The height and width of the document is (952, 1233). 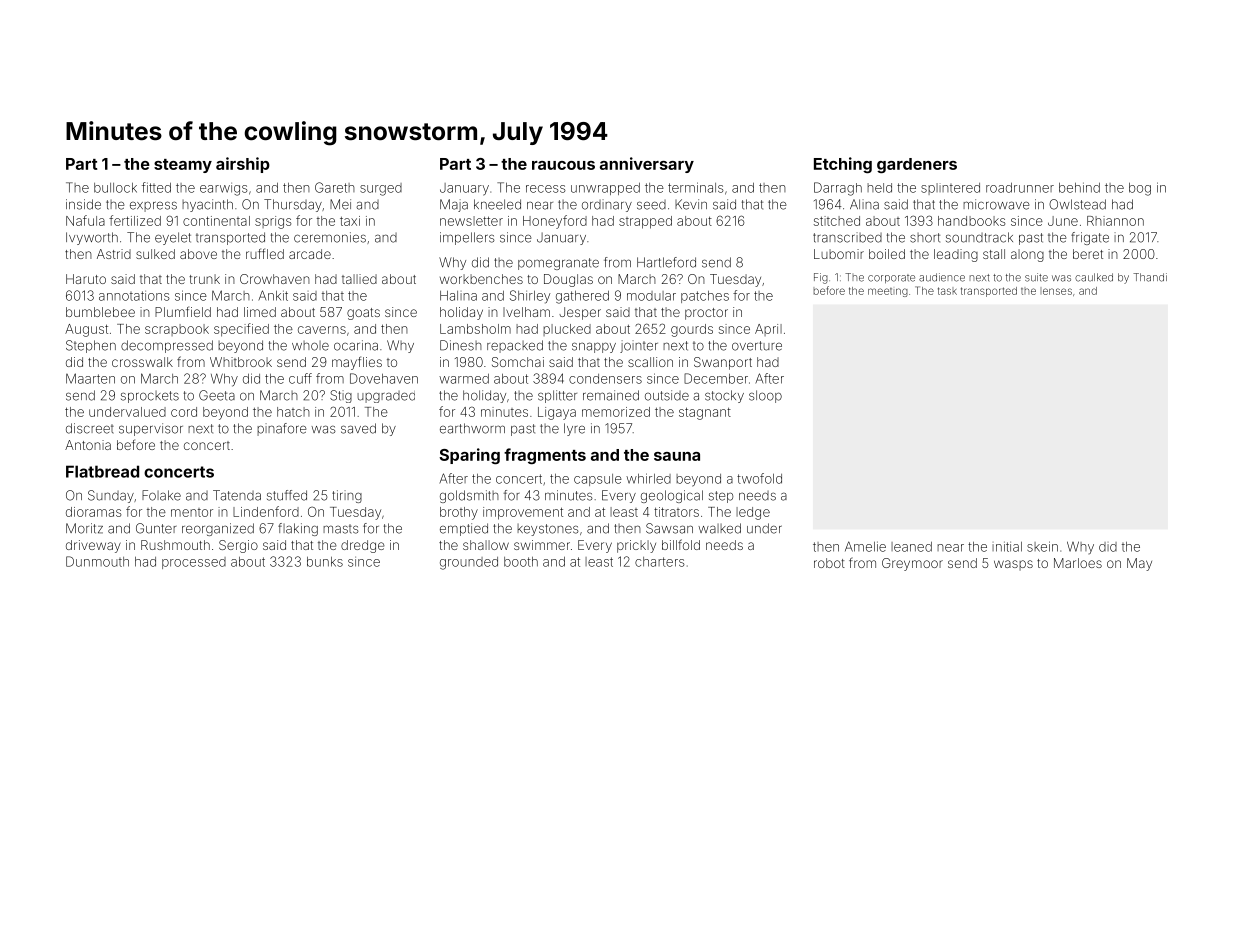 What do you see at coordinates (325, 562) in the document?
I see `bunks` at bounding box center [325, 562].
